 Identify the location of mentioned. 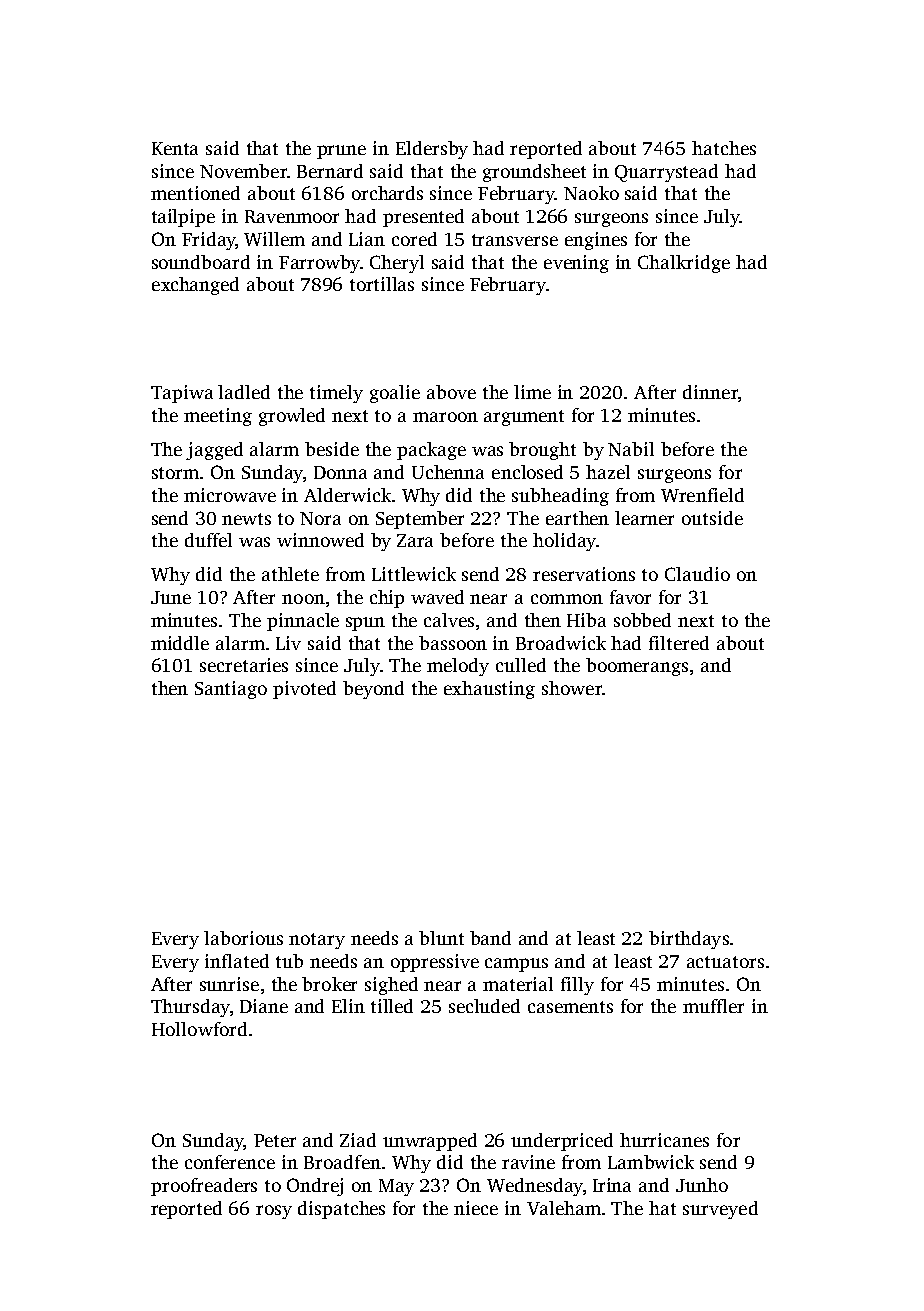
(195, 193).
